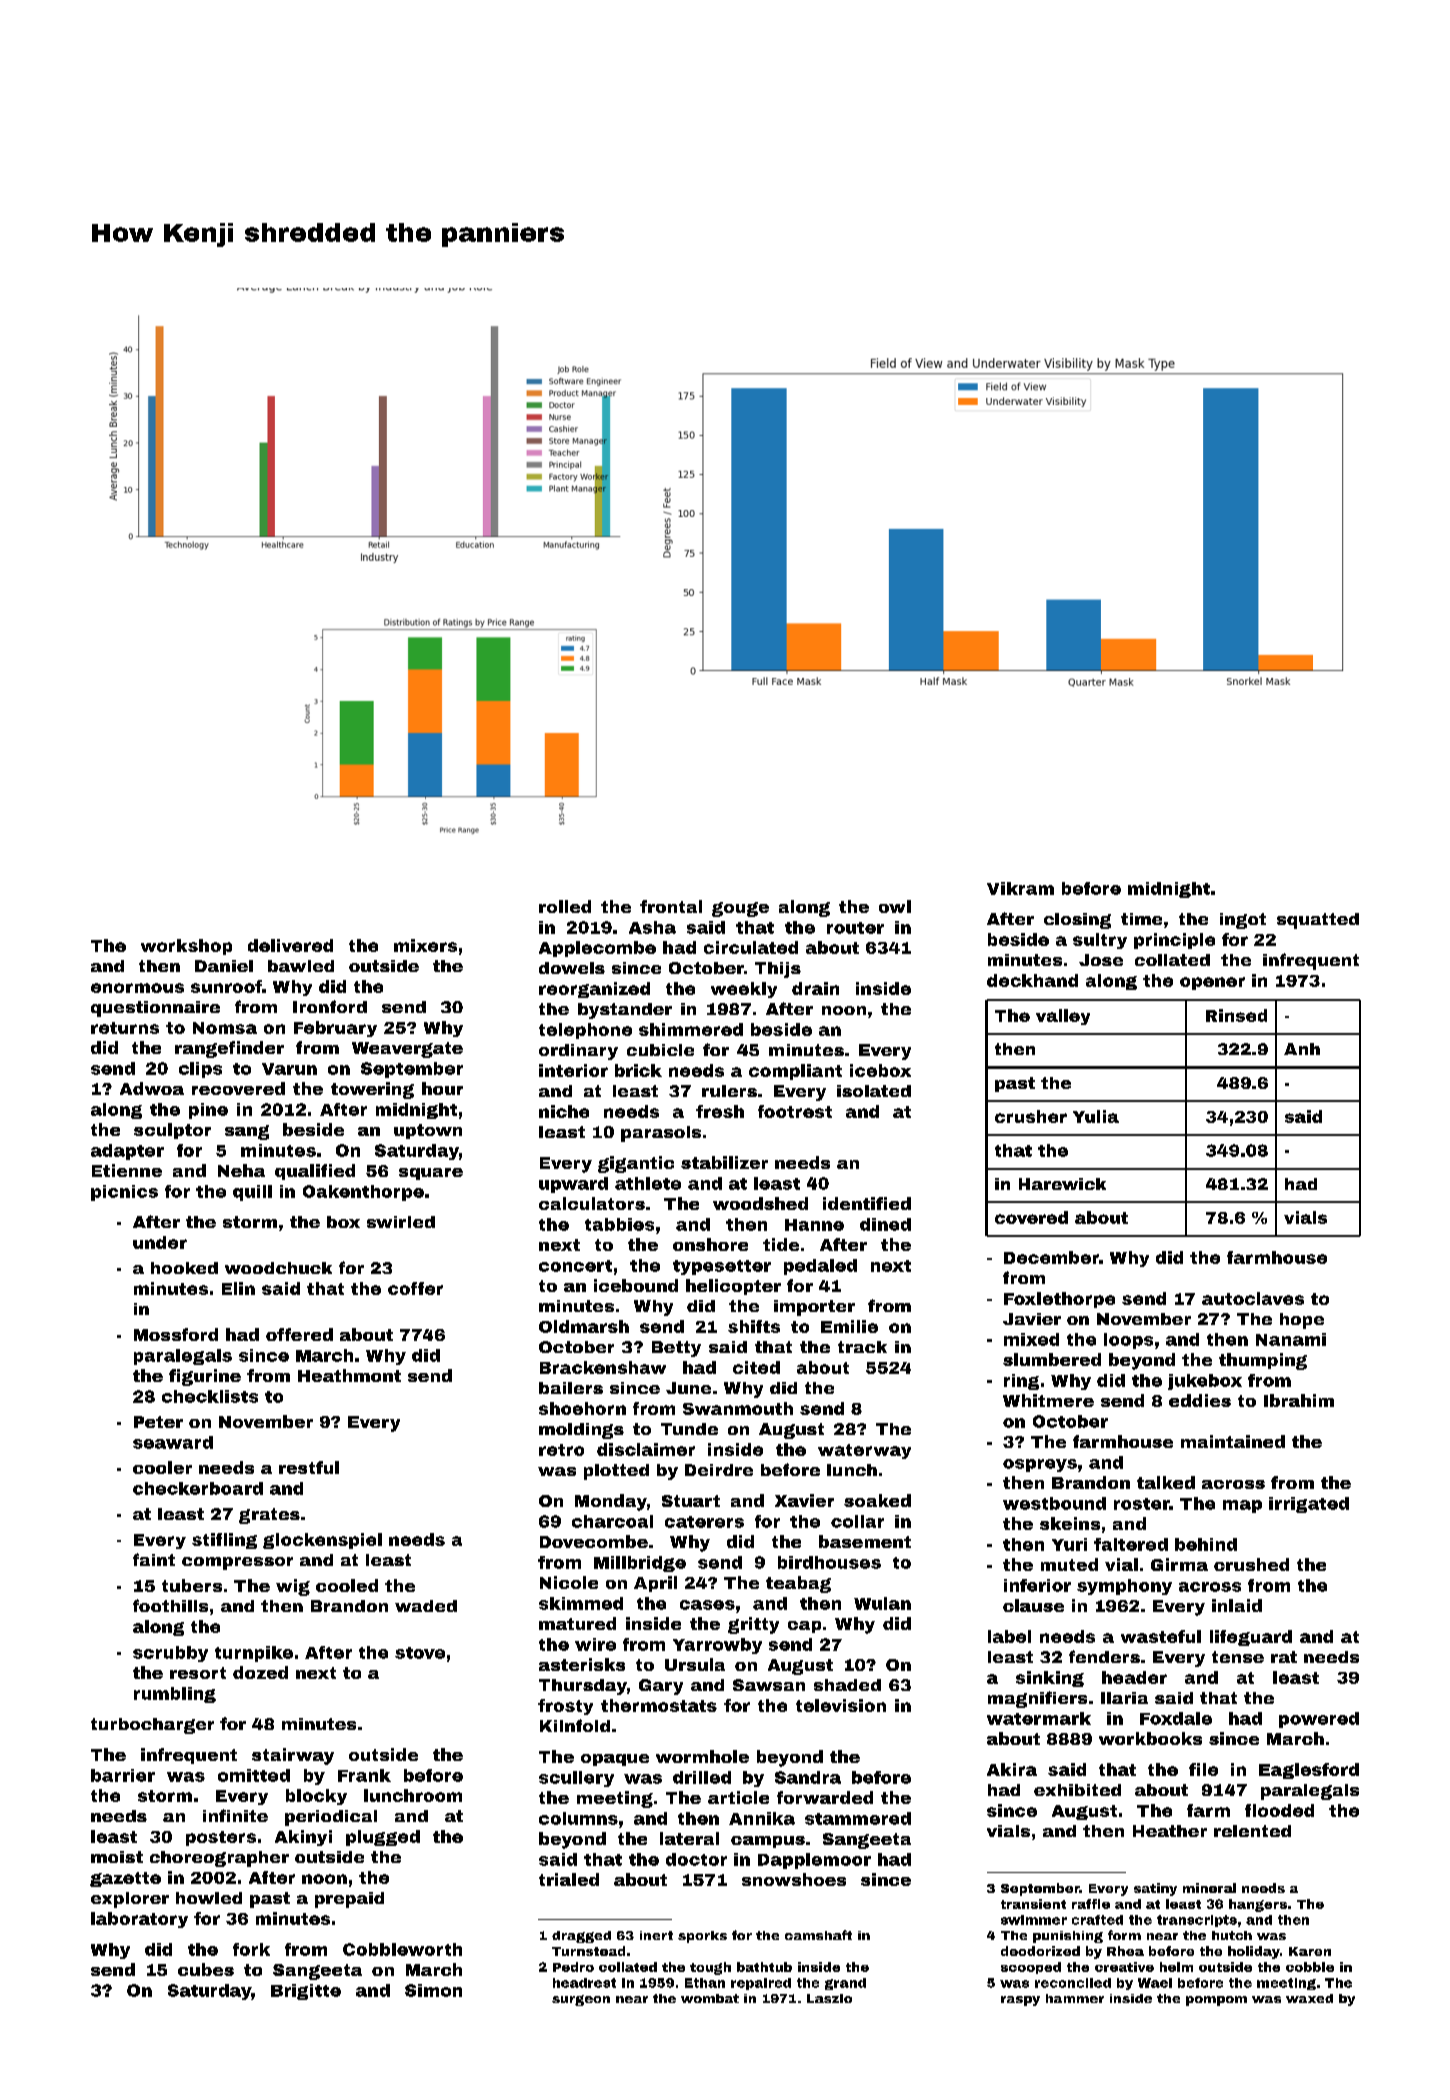  Describe the element at coordinates (299, 1334) in the screenshot. I see `offered` at that location.
